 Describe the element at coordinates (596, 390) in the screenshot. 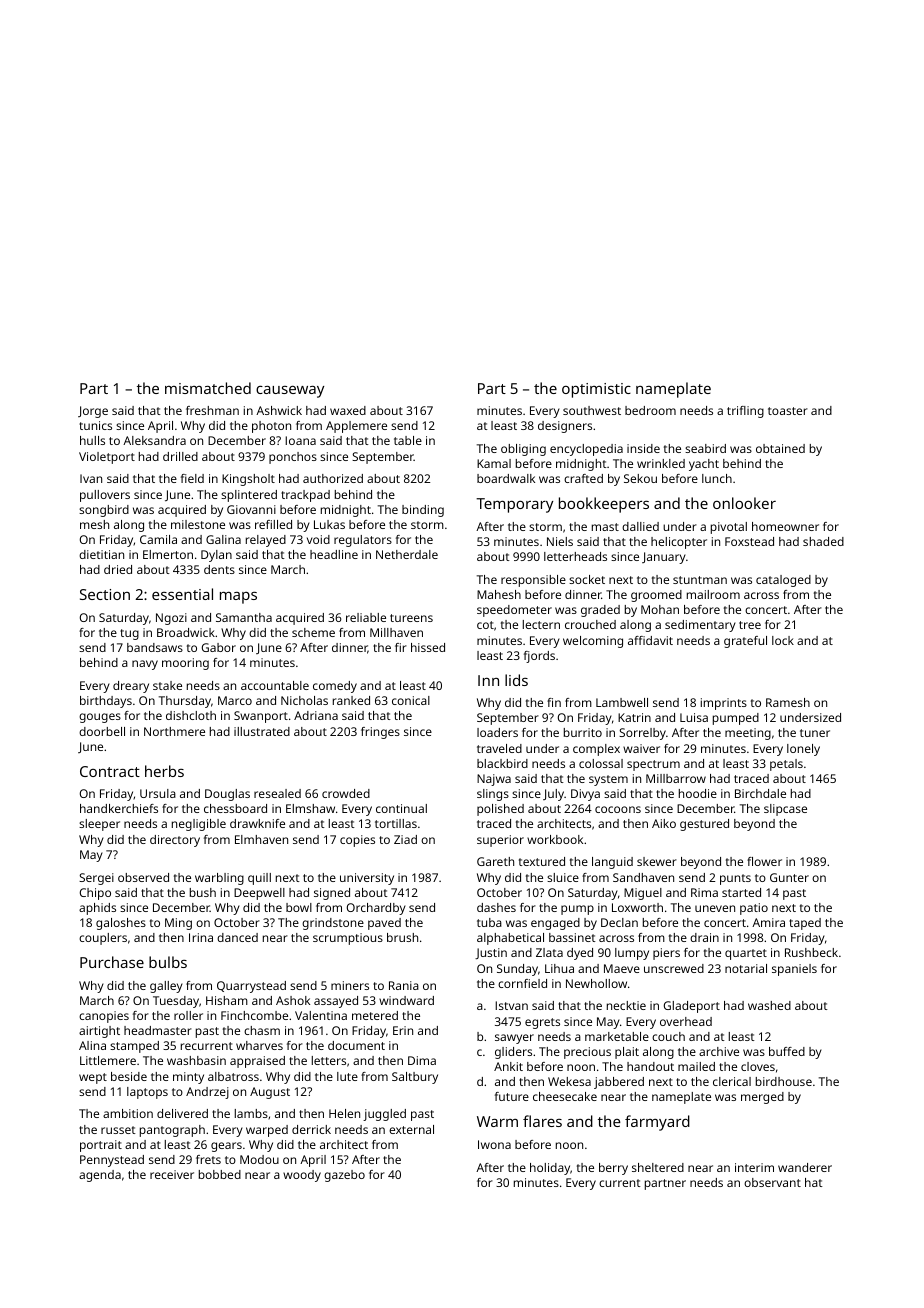

I see `optimistic` at that location.
